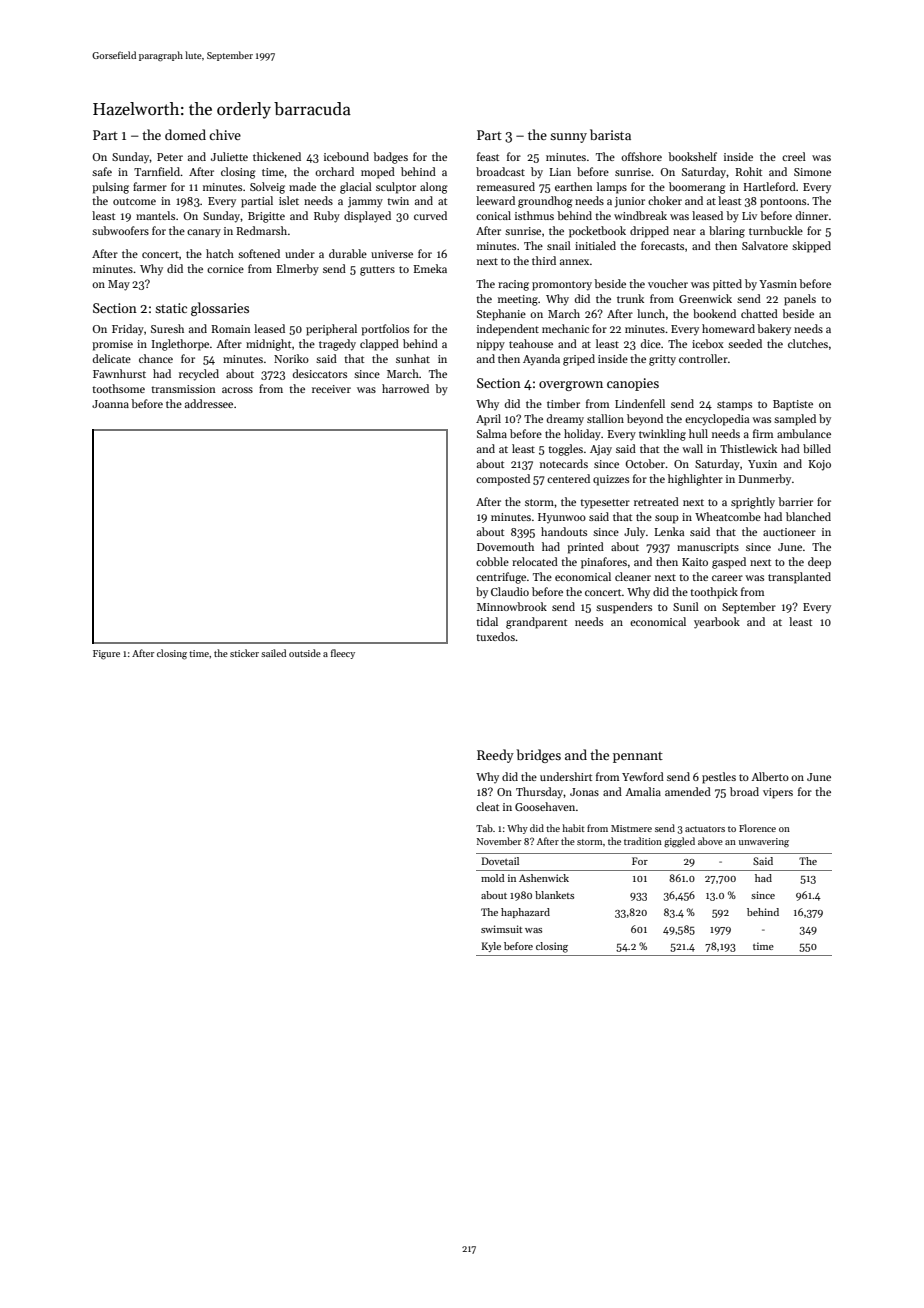 The width and height of the page is (924, 1308). Describe the element at coordinates (501, 929) in the page. I see `swimsuit` at that location.
